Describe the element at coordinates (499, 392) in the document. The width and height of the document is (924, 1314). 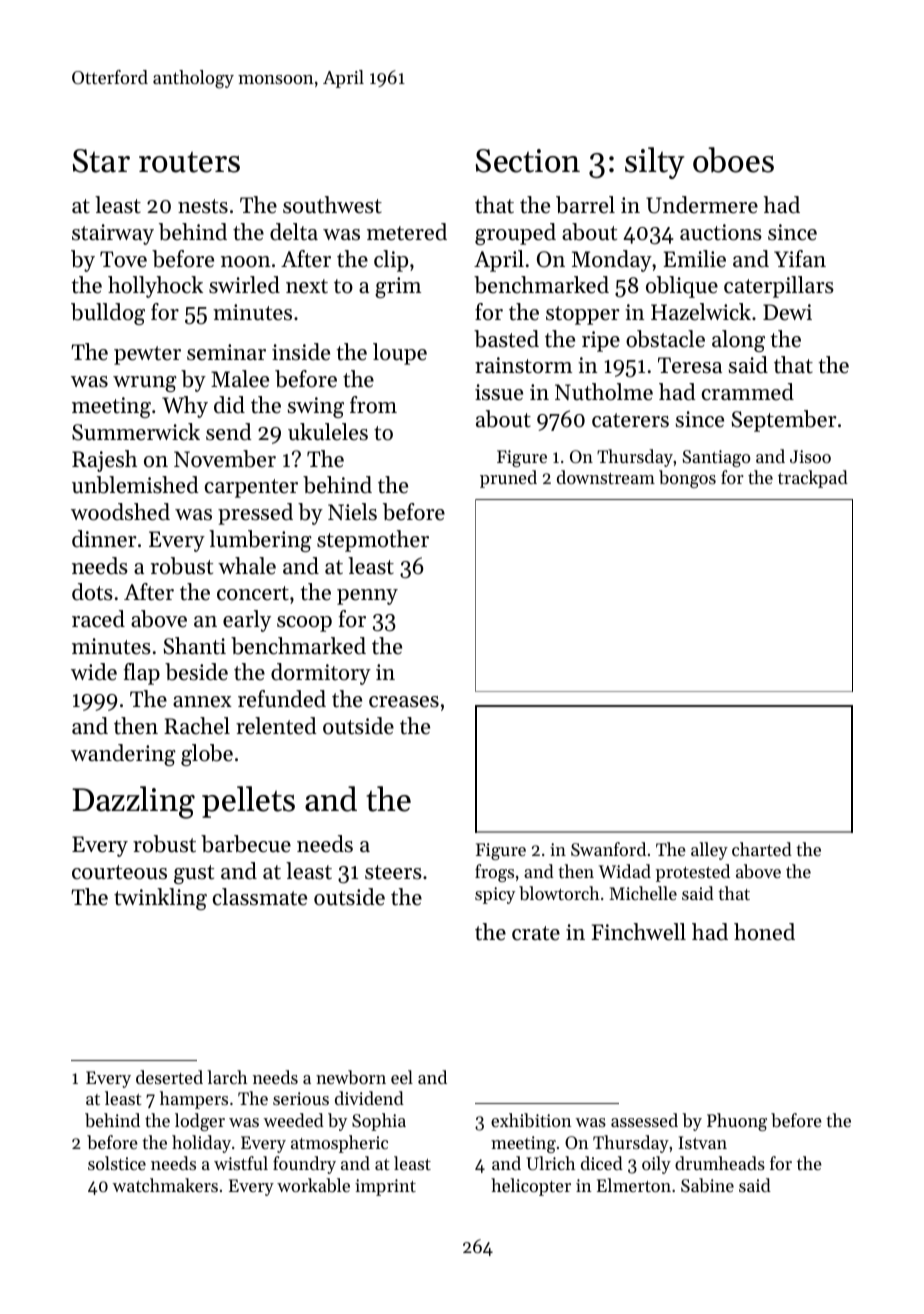
I see `issue` at that location.
